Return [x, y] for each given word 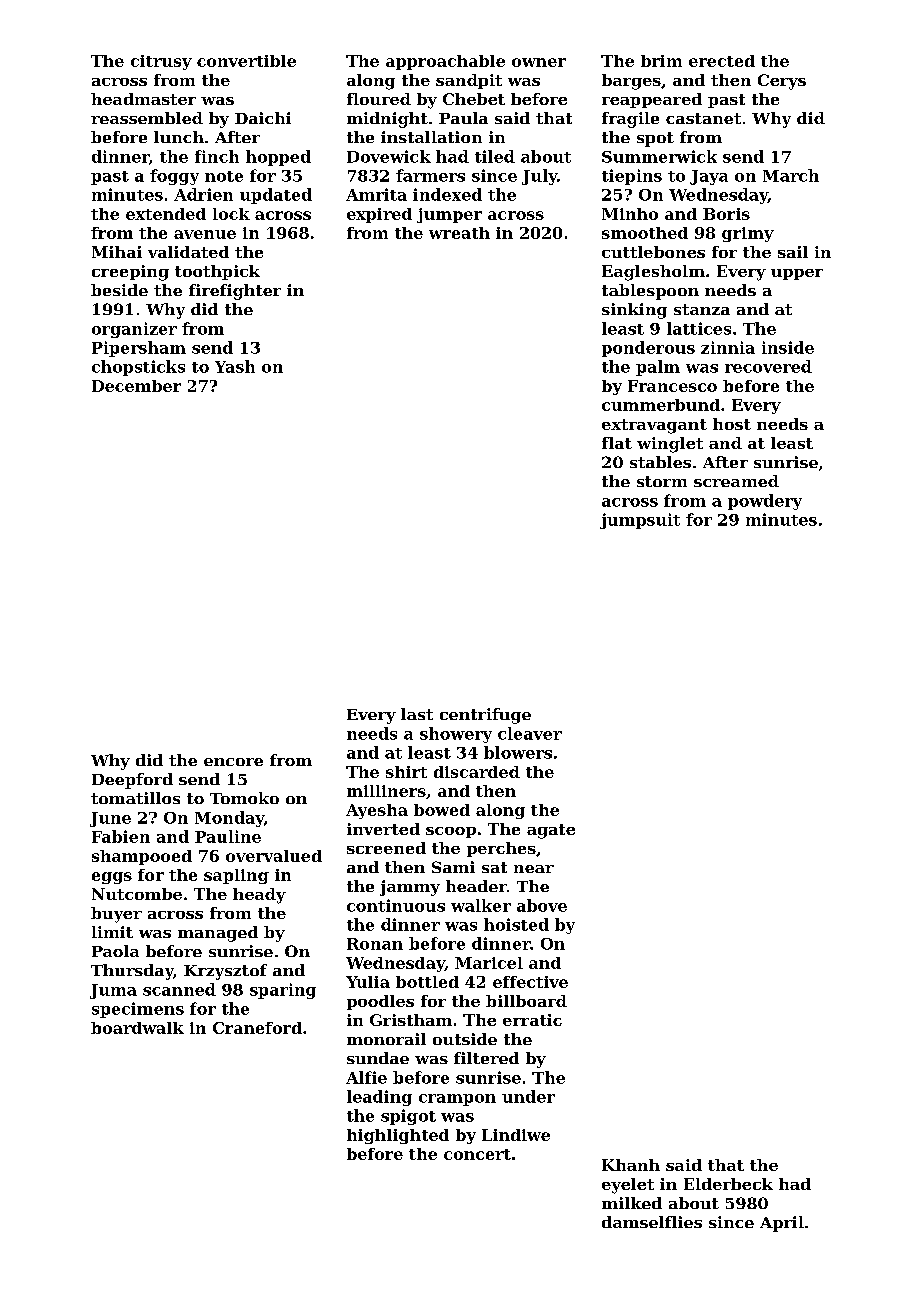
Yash [235, 366]
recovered [768, 366]
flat [617, 443]
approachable [445, 62]
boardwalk [137, 1028]
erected [722, 61]
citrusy [161, 62]
